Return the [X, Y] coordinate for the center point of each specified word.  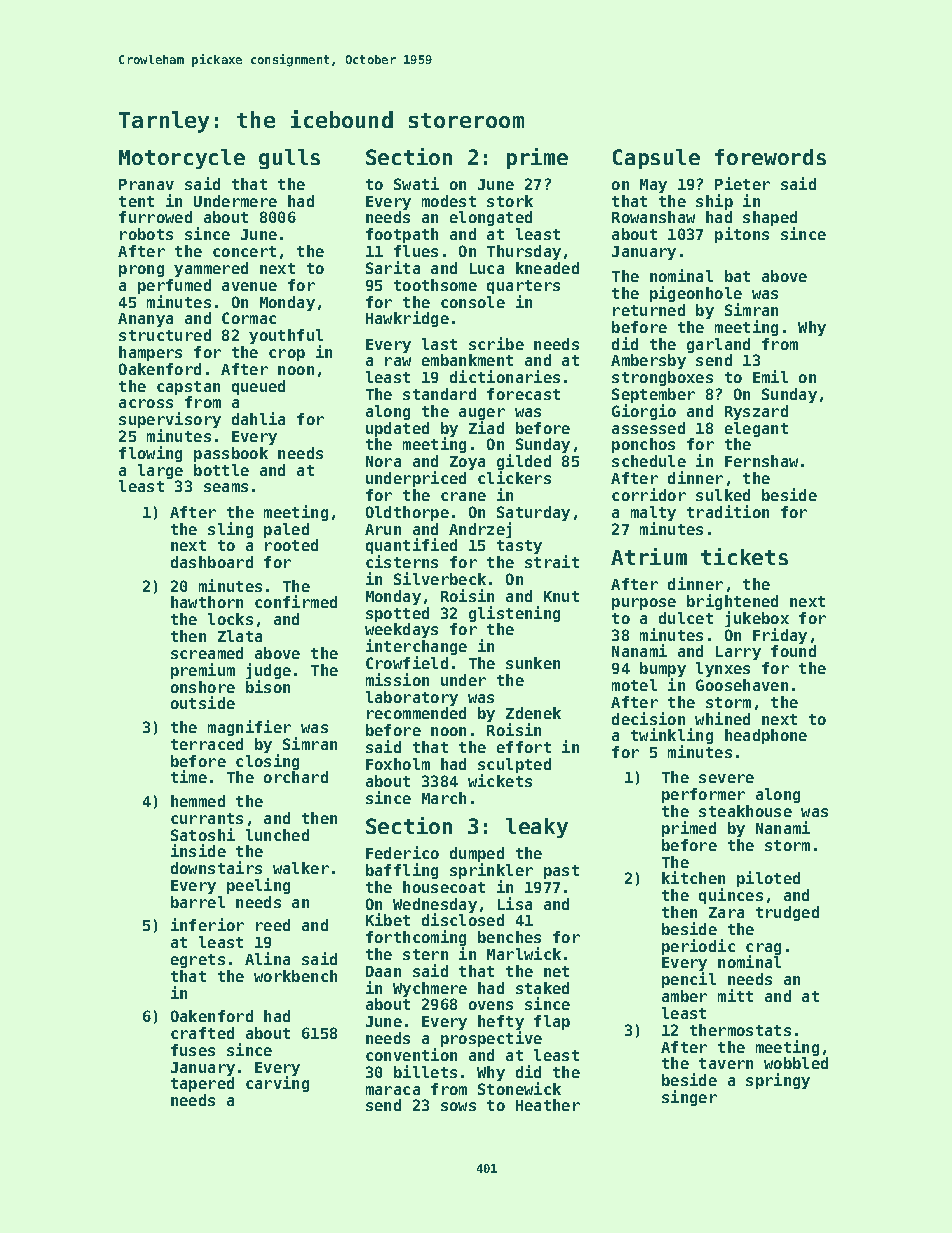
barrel [198, 902]
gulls [289, 159]
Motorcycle [182, 159]
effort [524, 747]
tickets [744, 556]
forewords [770, 157]
